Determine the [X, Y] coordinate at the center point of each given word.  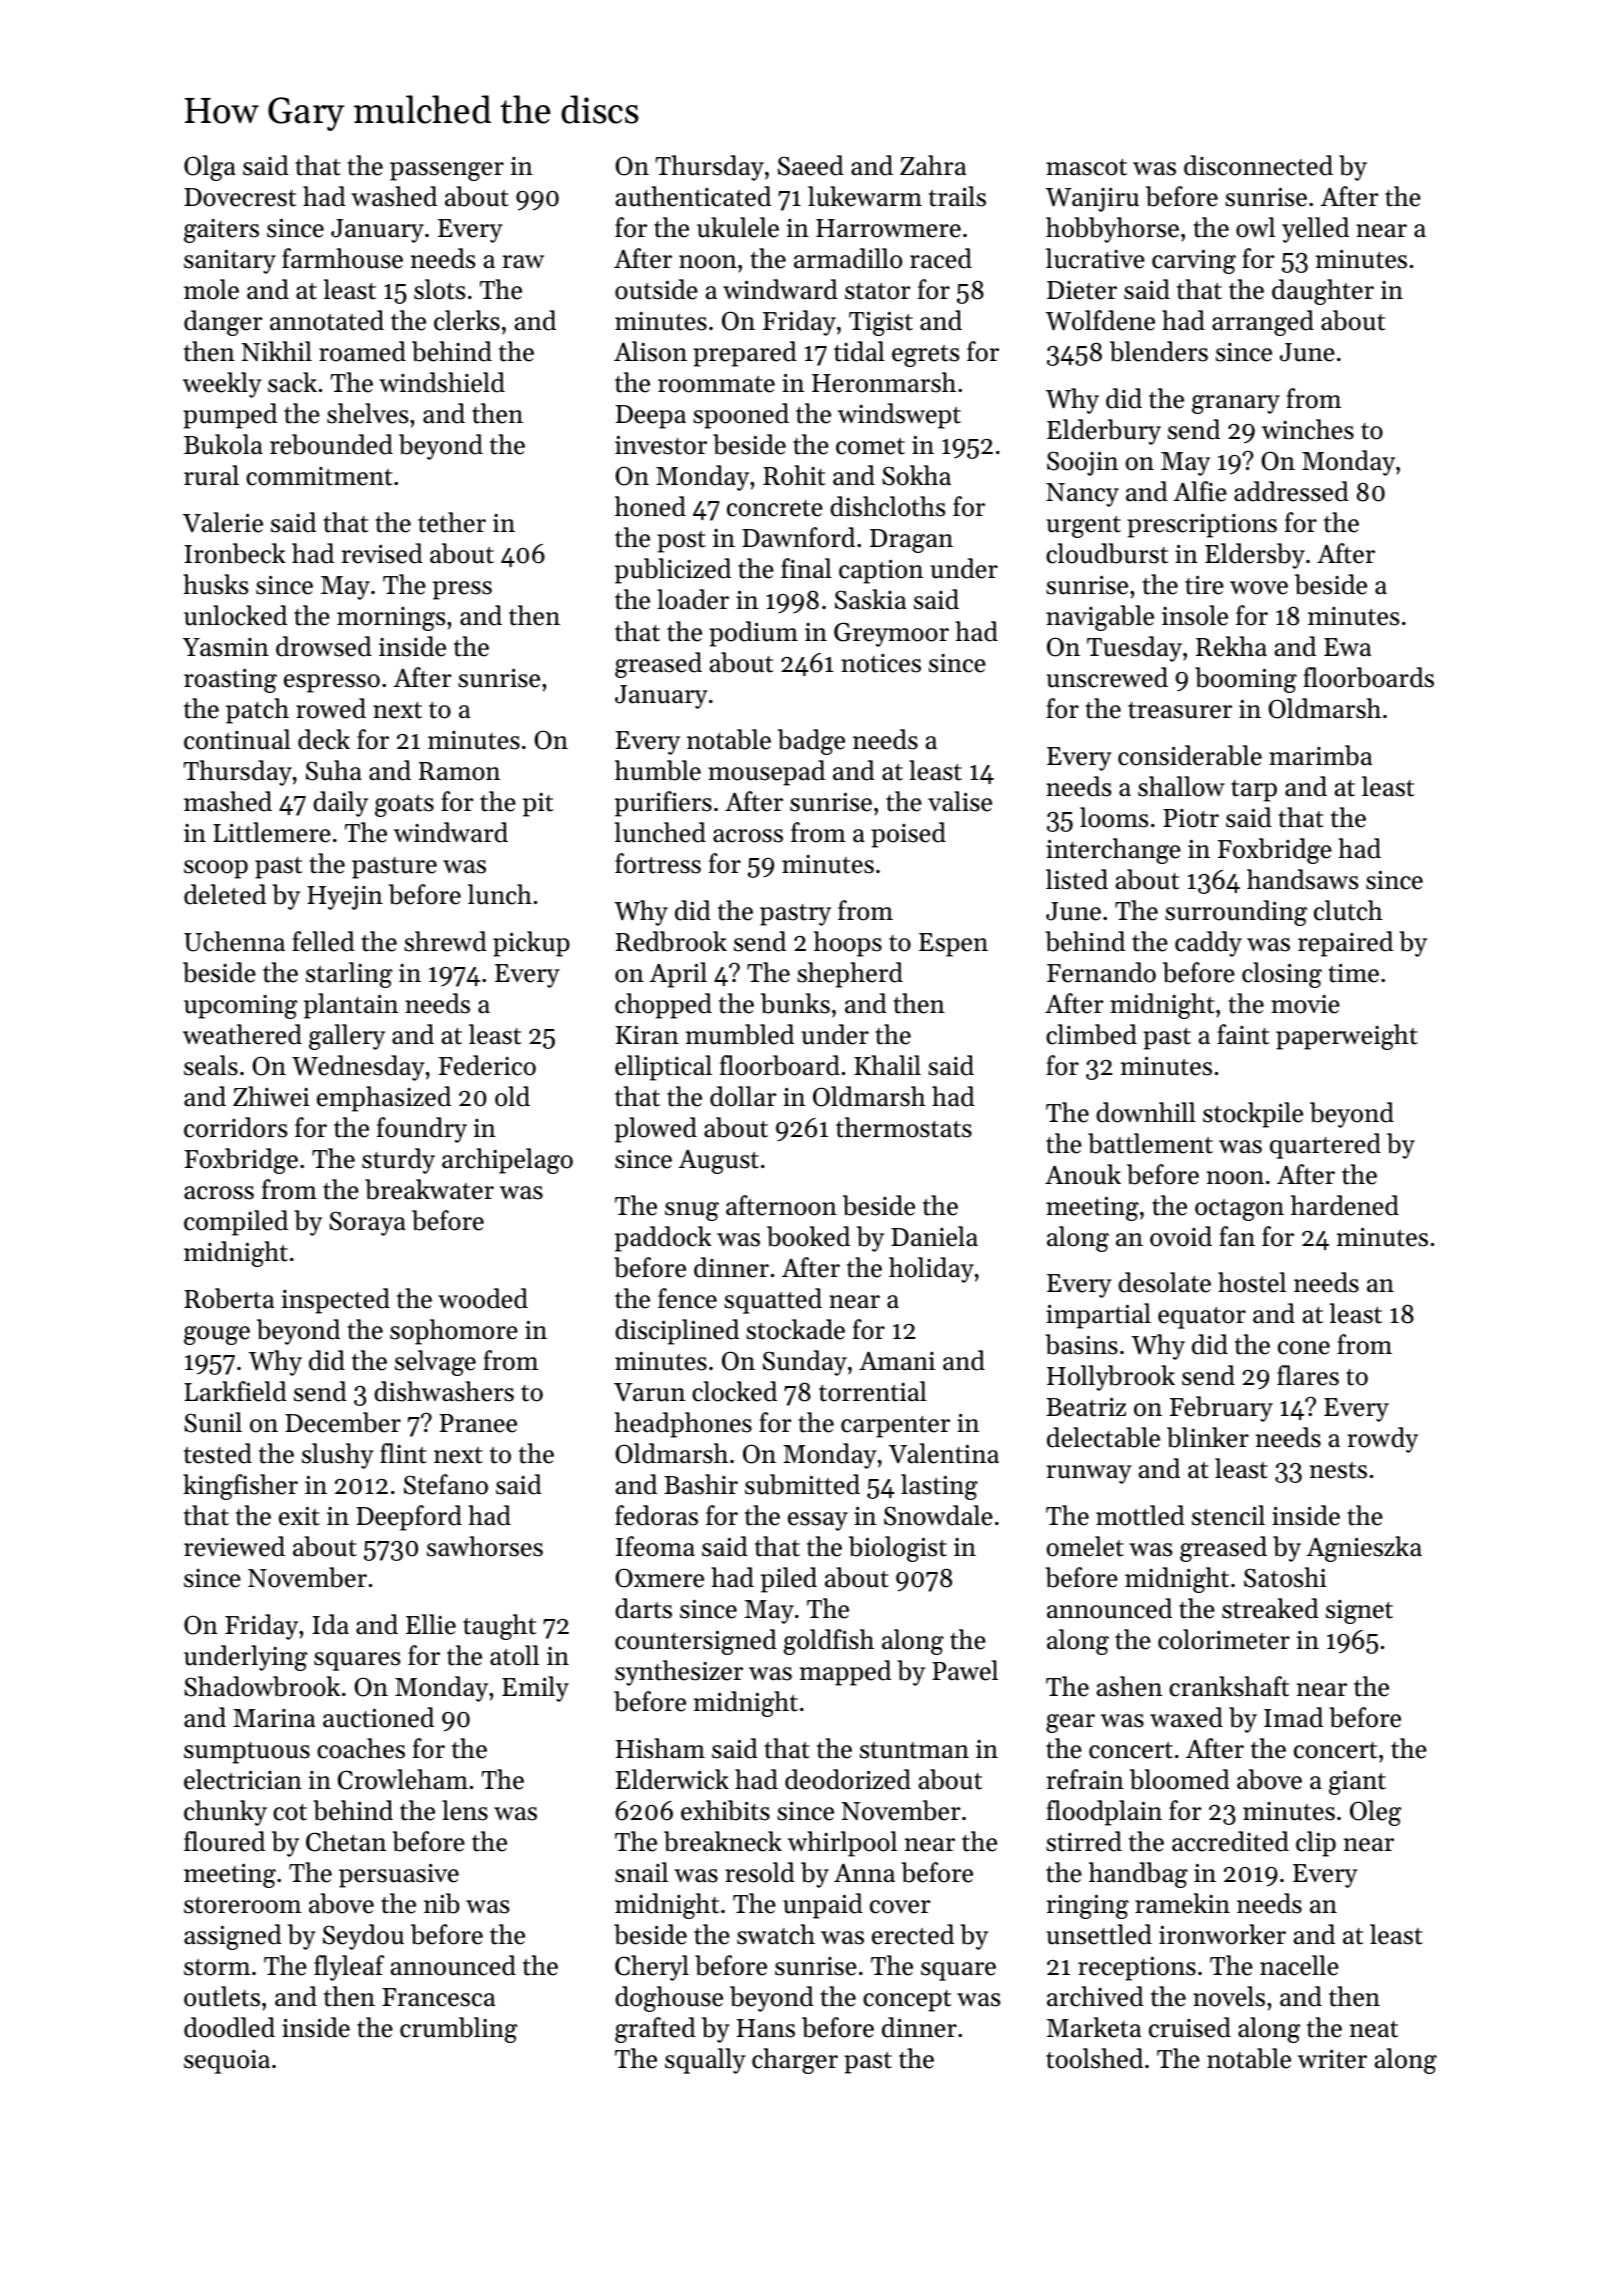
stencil [1228, 1515]
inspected [336, 1301]
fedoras [656, 1515]
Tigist [881, 323]
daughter [1323, 292]
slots [439, 289]
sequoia [227, 2062]
